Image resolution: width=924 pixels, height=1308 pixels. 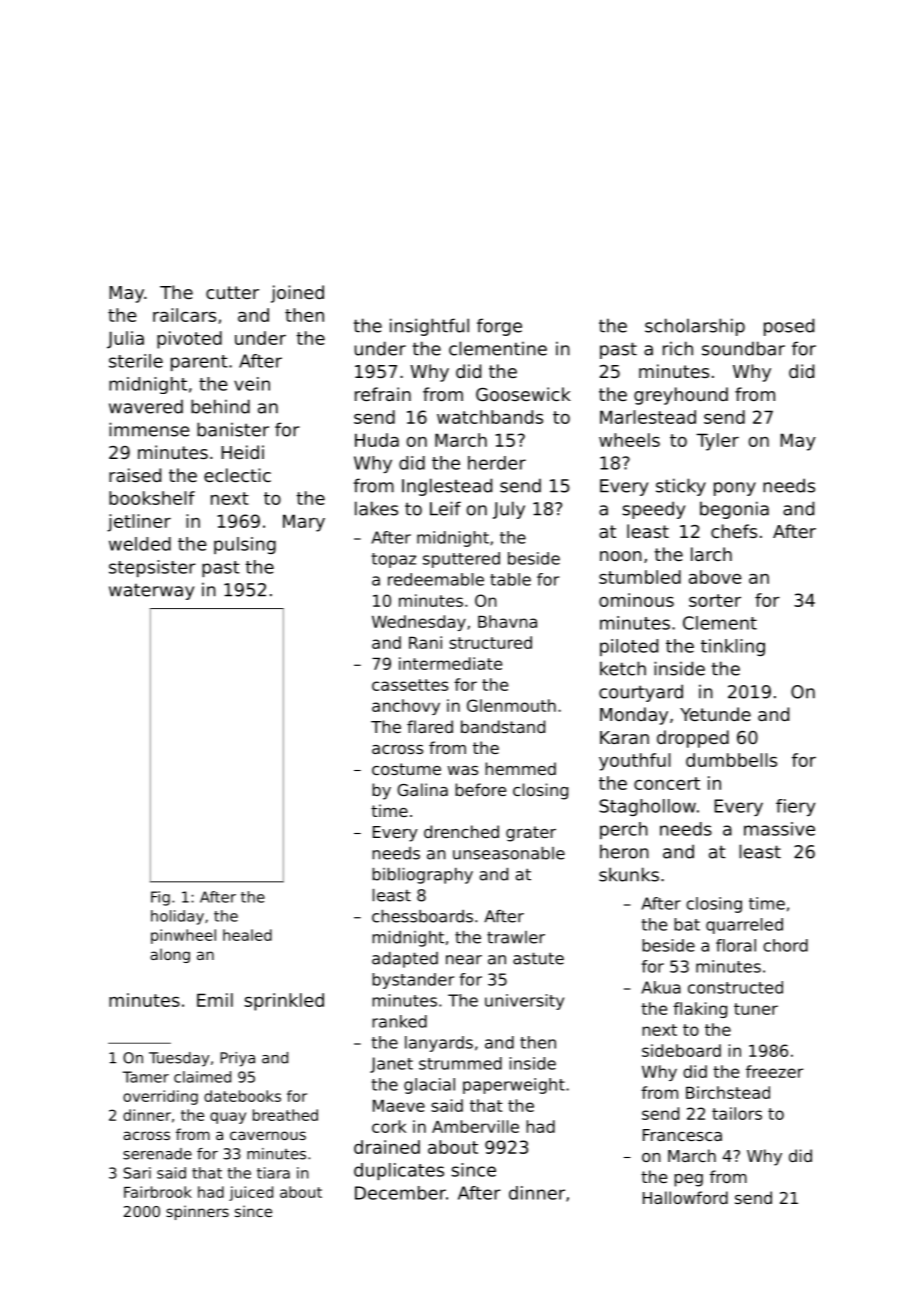 I want to click on Fig, so click(x=160, y=898).
